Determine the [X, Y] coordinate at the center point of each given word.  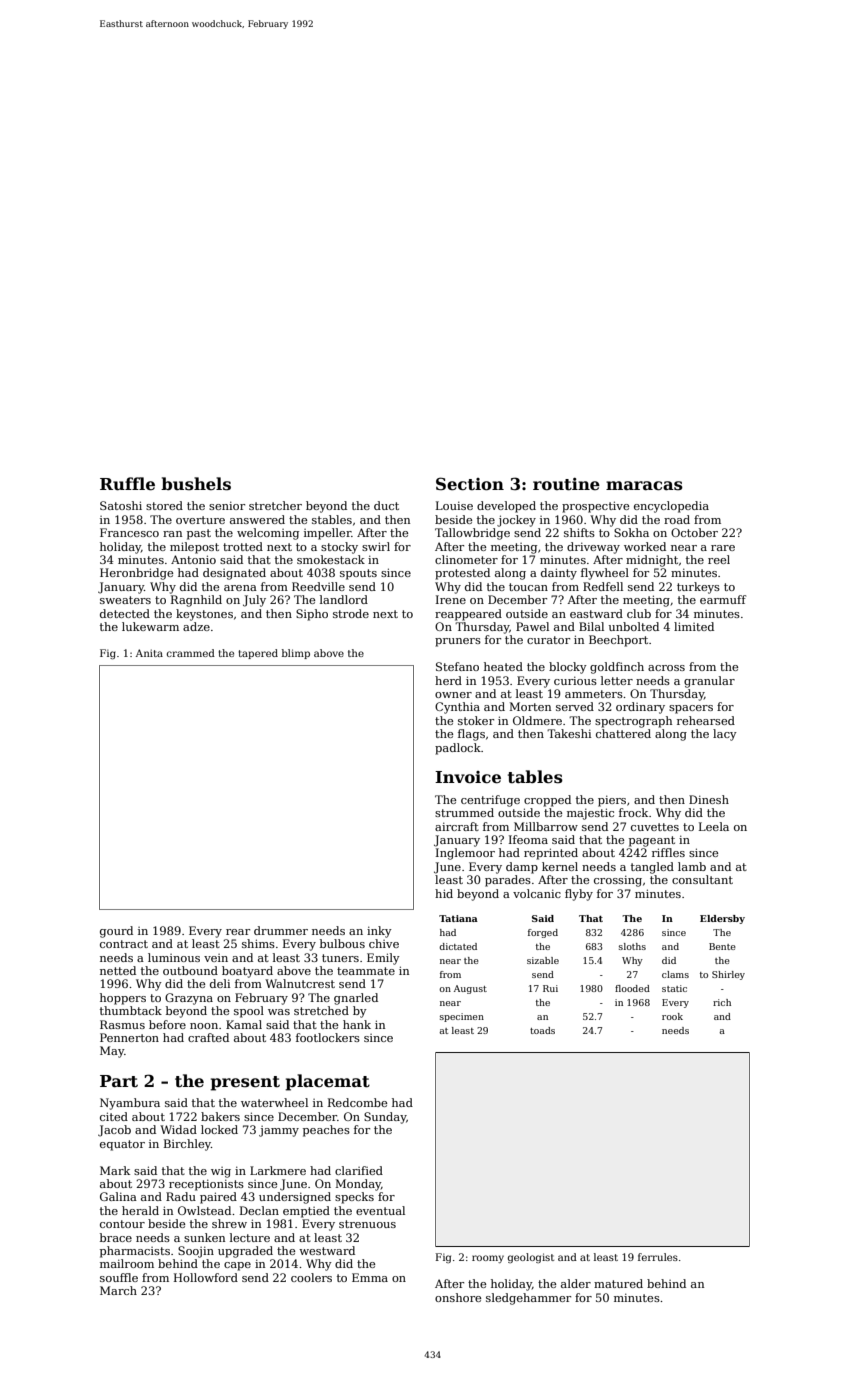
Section [470, 484]
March [118, 1290]
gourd [116, 932]
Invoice [468, 777]
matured [618, 1283]
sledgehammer [528, 1299]
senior [227, 505]
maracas [644, 486]
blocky [568, 668]
